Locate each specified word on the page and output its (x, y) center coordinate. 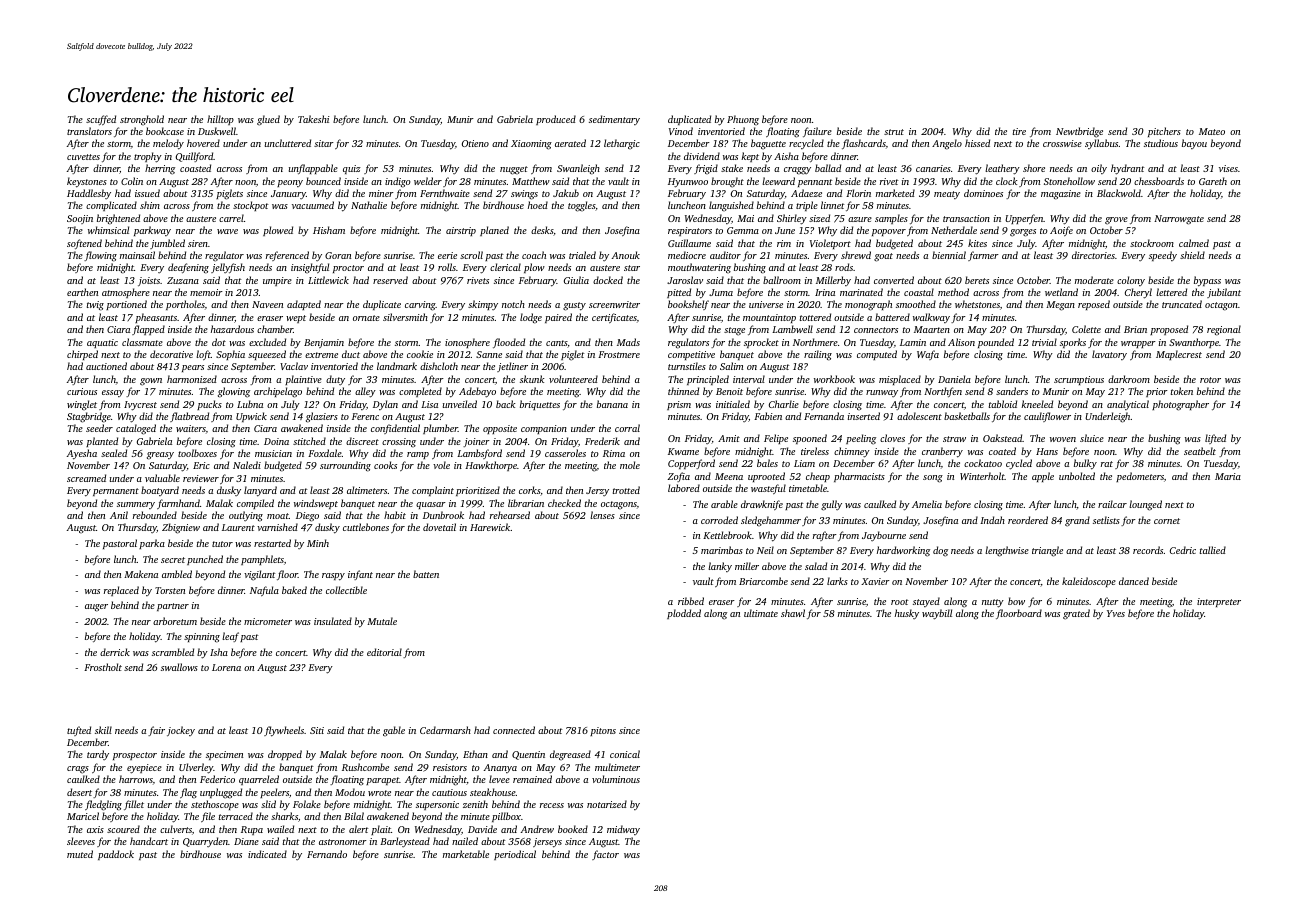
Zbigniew (181, 528)
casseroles (565, 453)
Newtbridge (1079, 132)
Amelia (927, 504)
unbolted (1077, 476)
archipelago (278, 392)
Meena (729, 476)
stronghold (142, 120)
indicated (267, 854)
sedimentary (614, 120)
